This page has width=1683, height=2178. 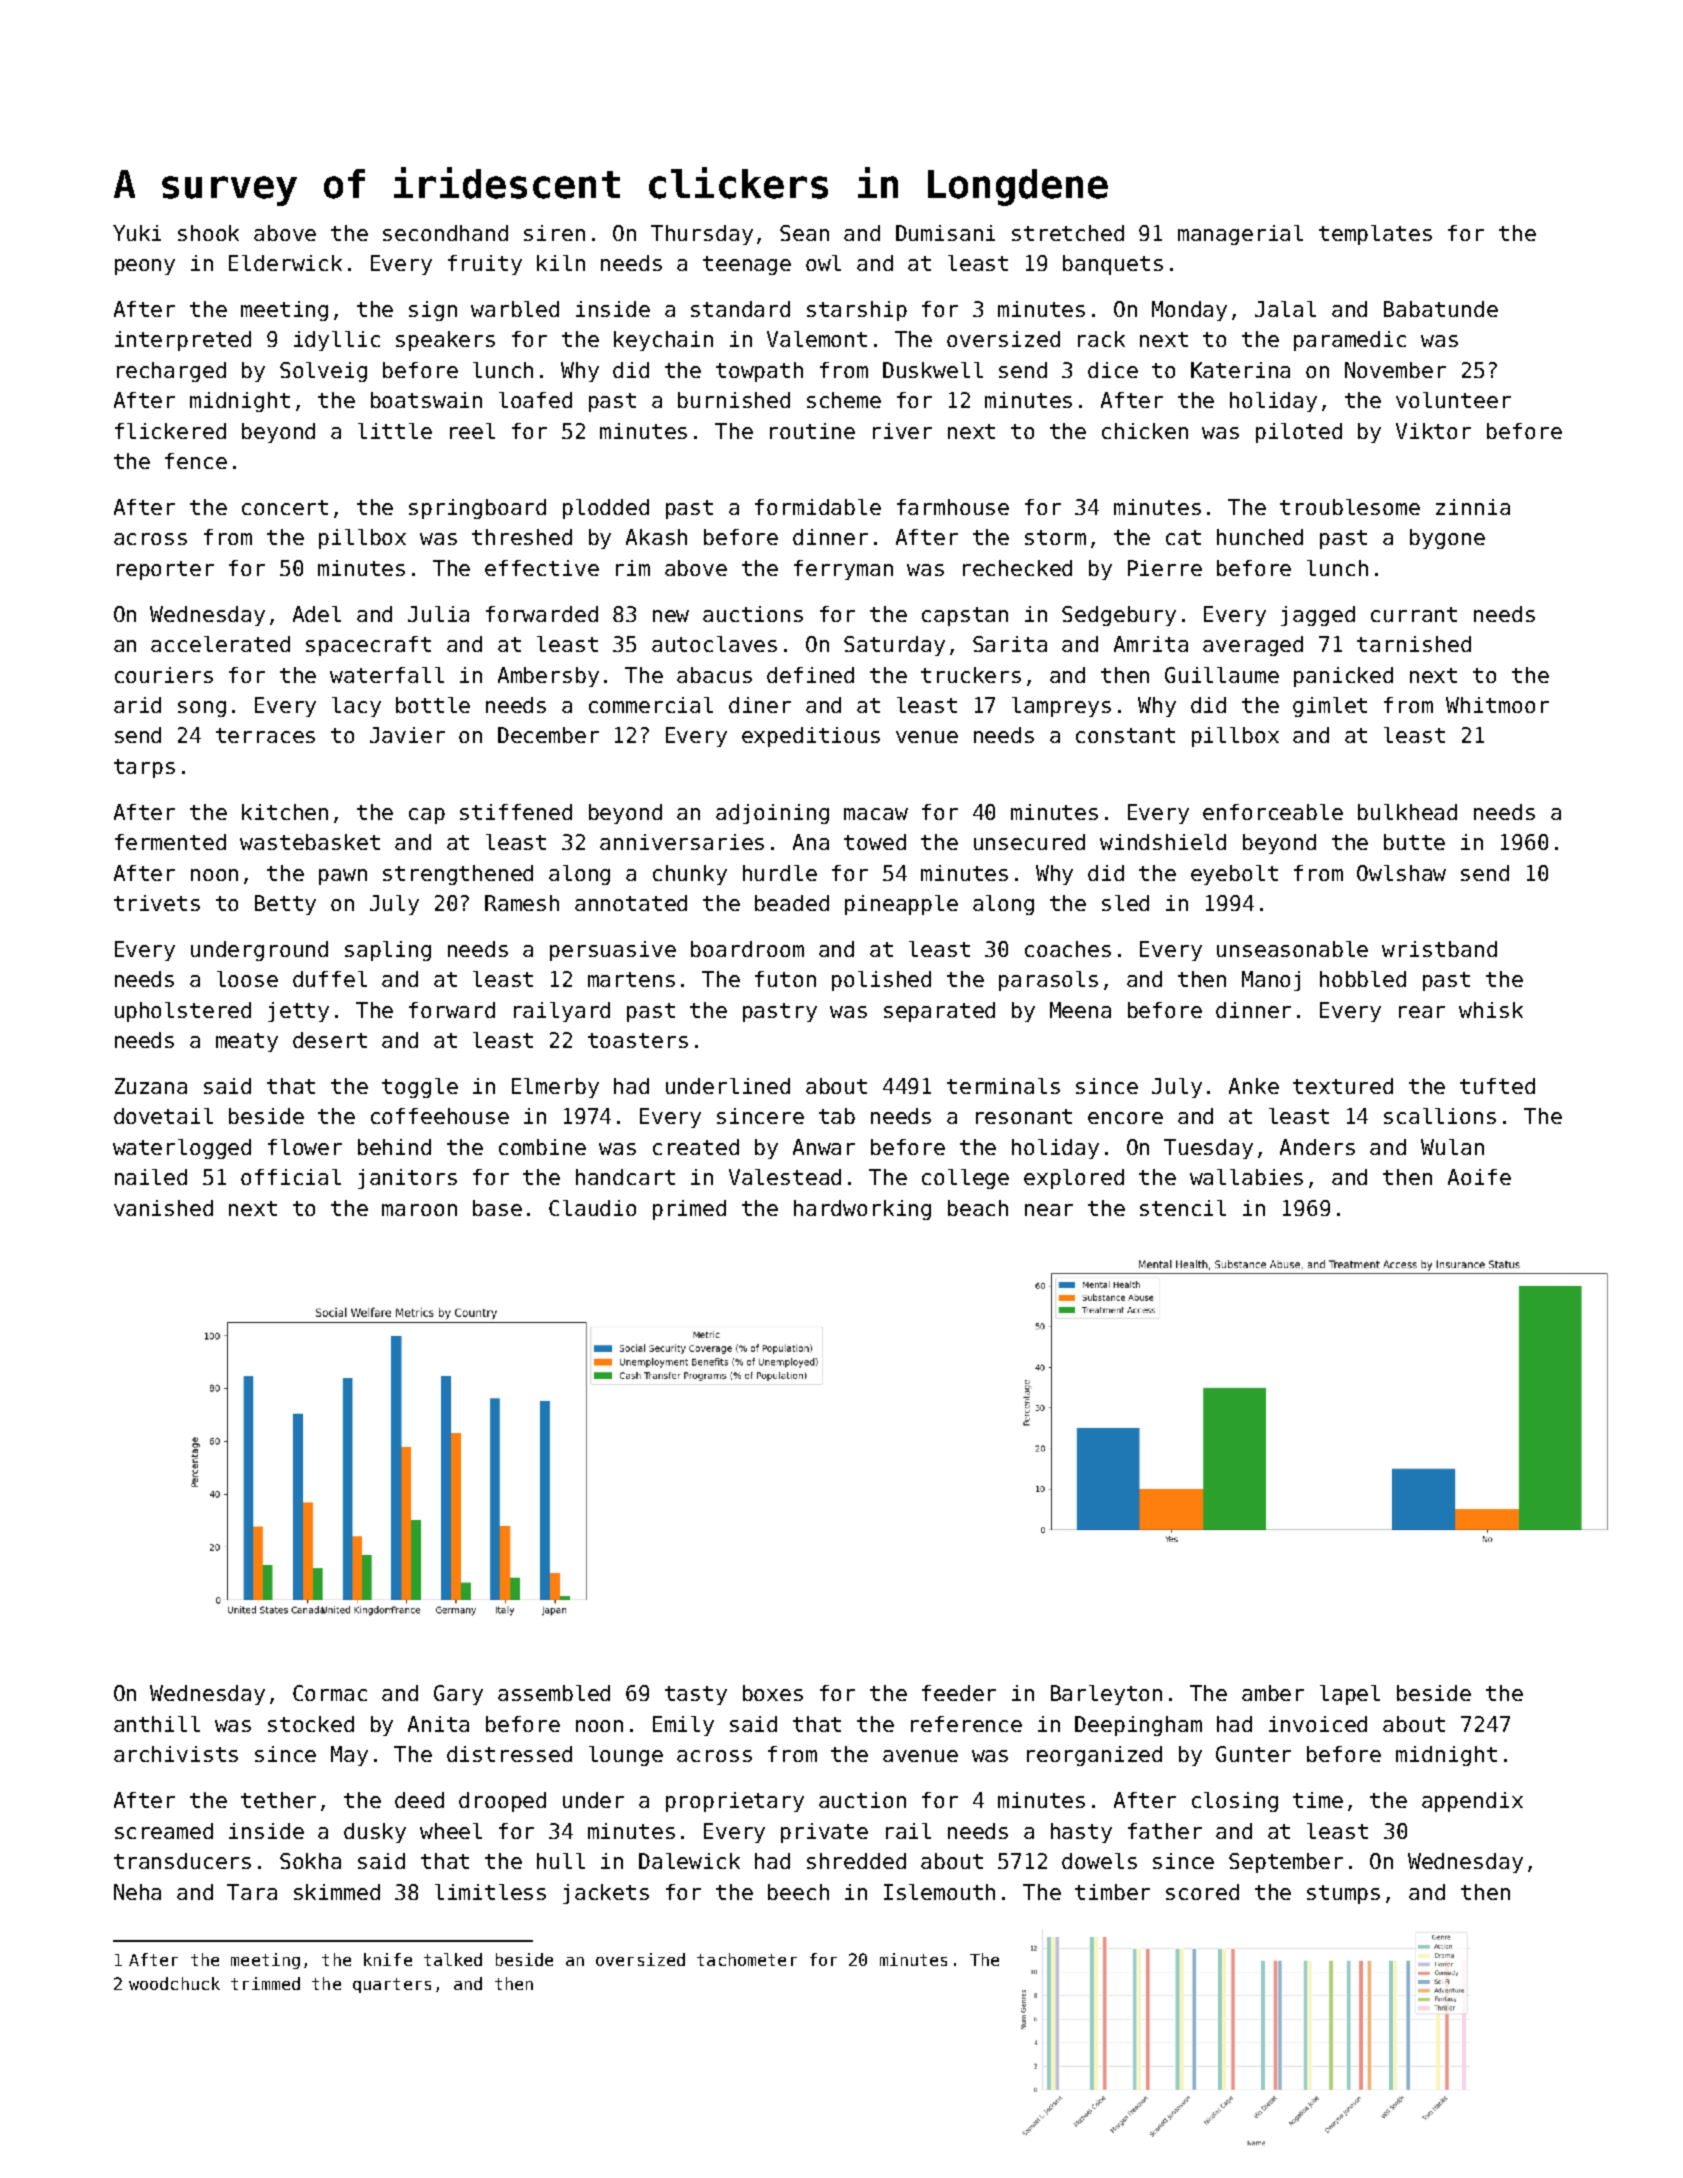 I want to click on truckers, so click(x=971, y=675).
